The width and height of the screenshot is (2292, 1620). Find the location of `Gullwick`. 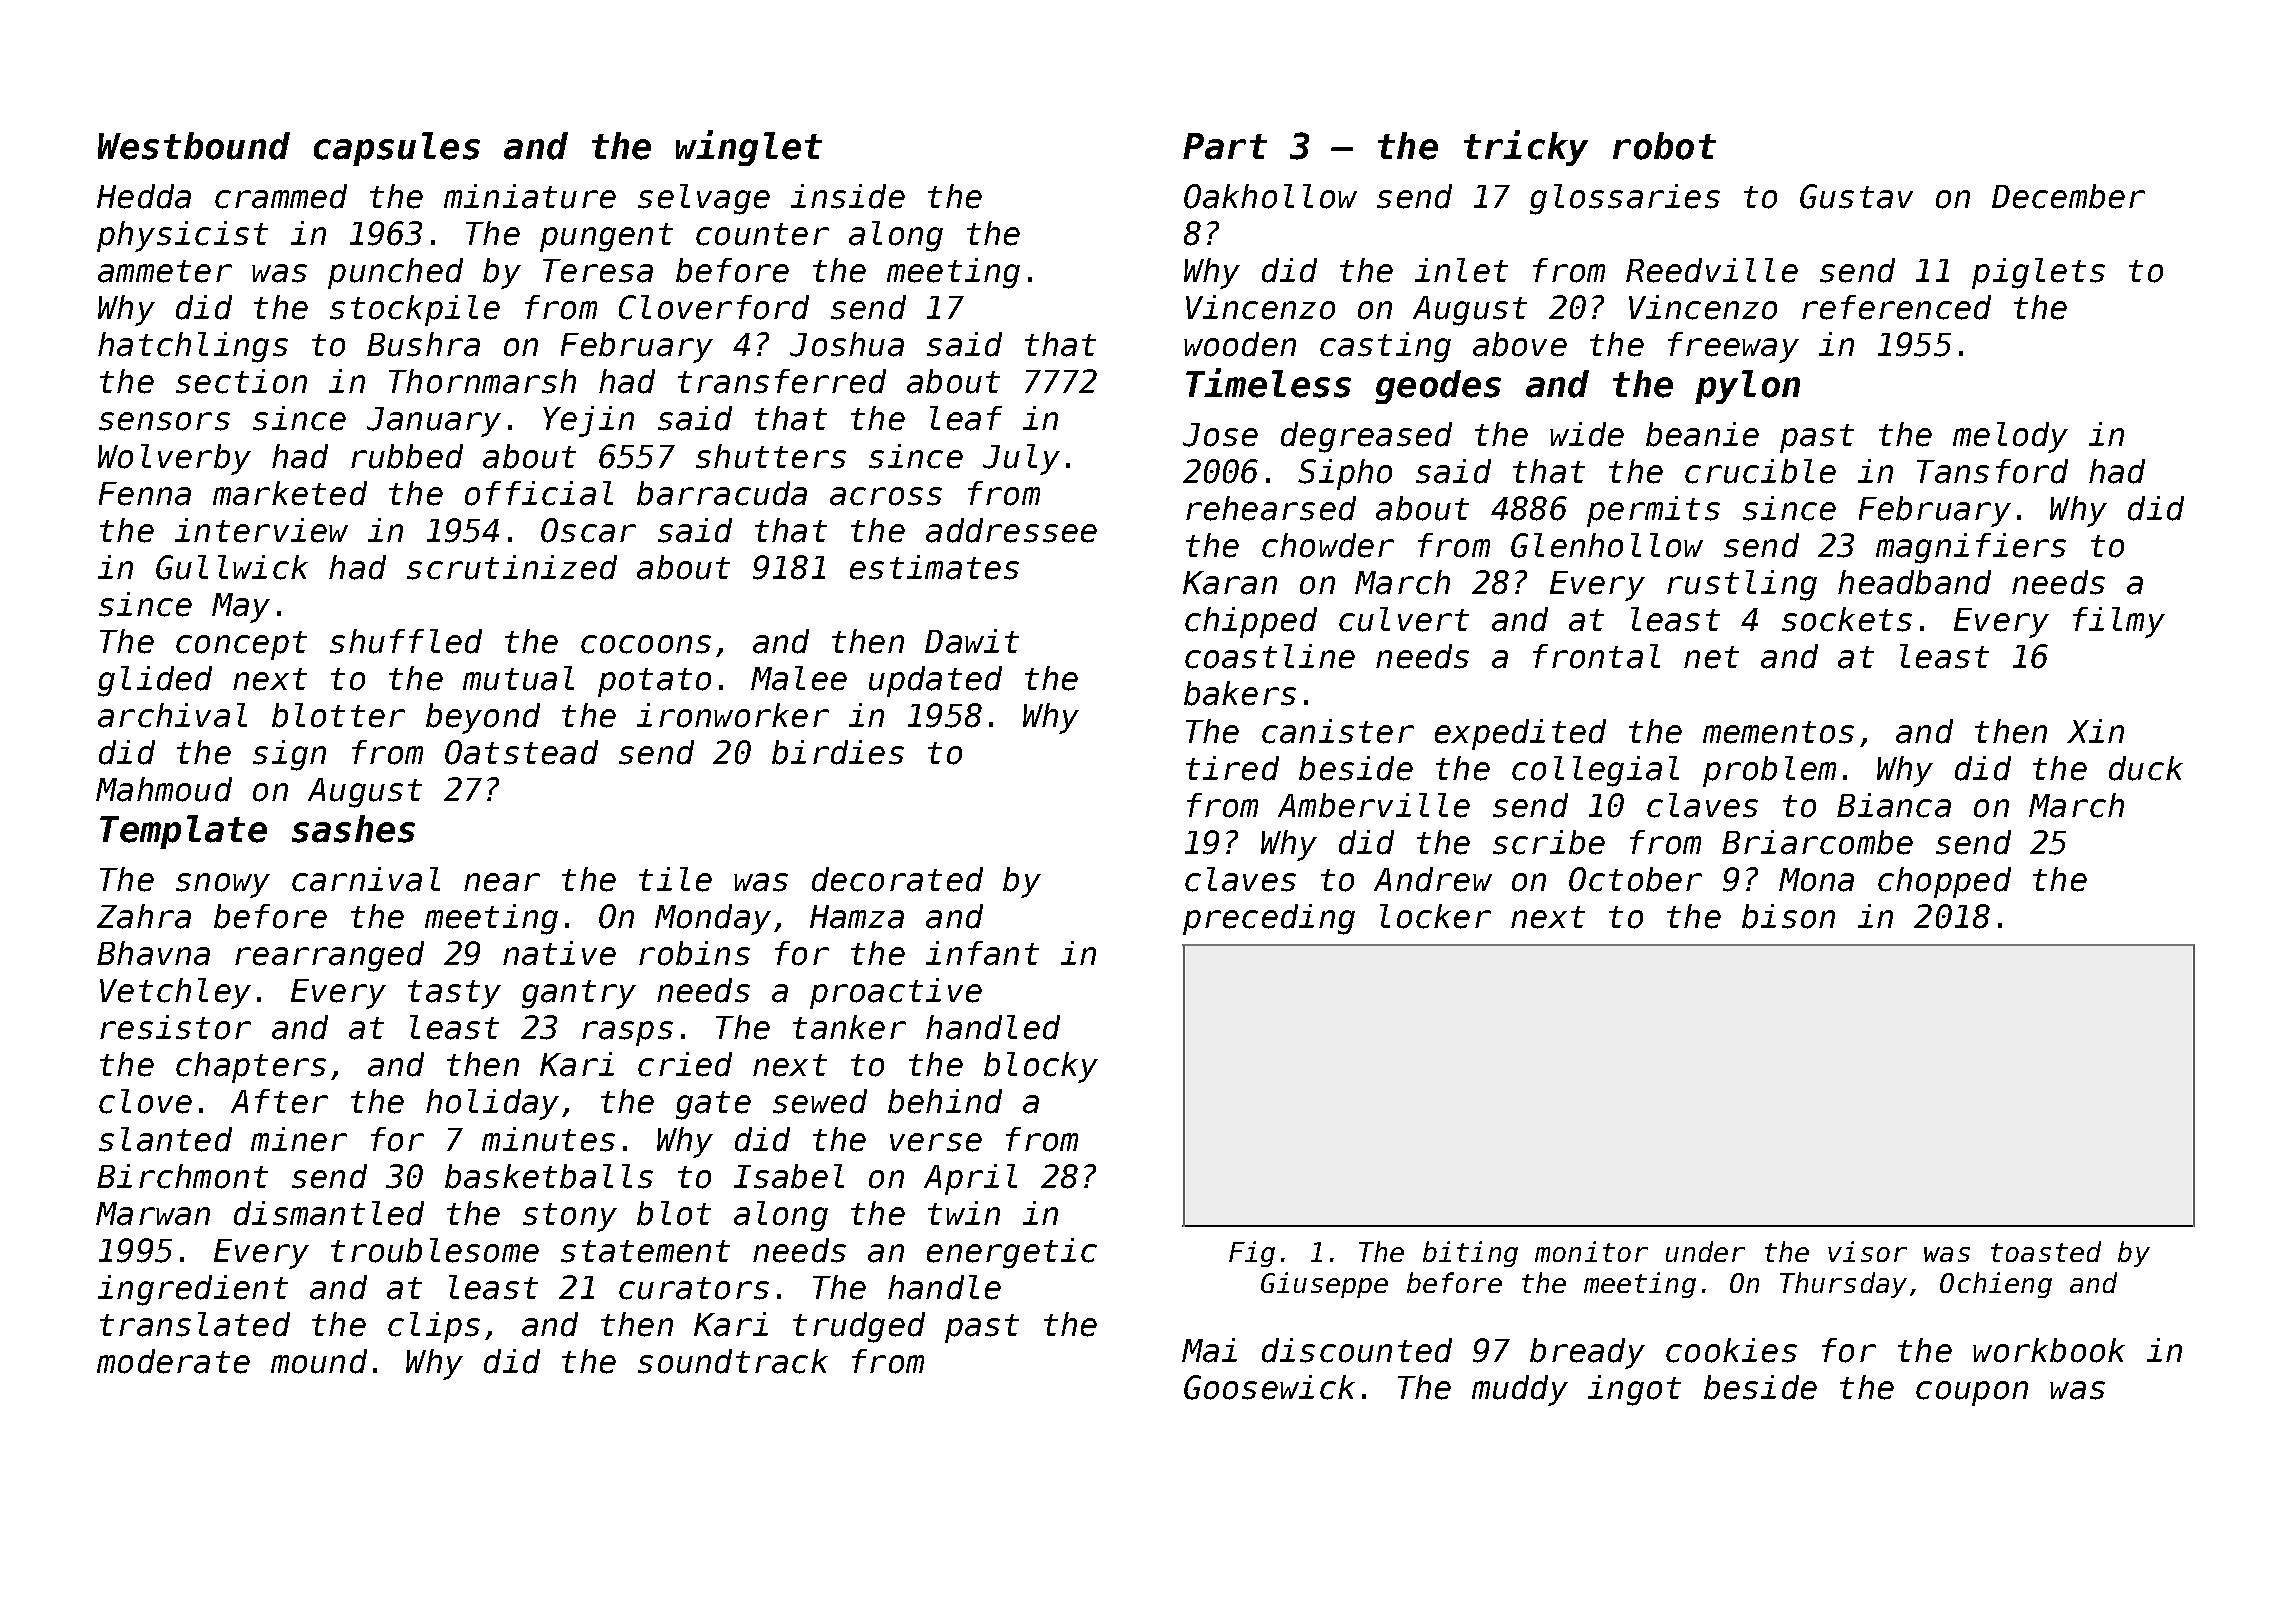

Gullwick is located at coordinates (232, 567).
